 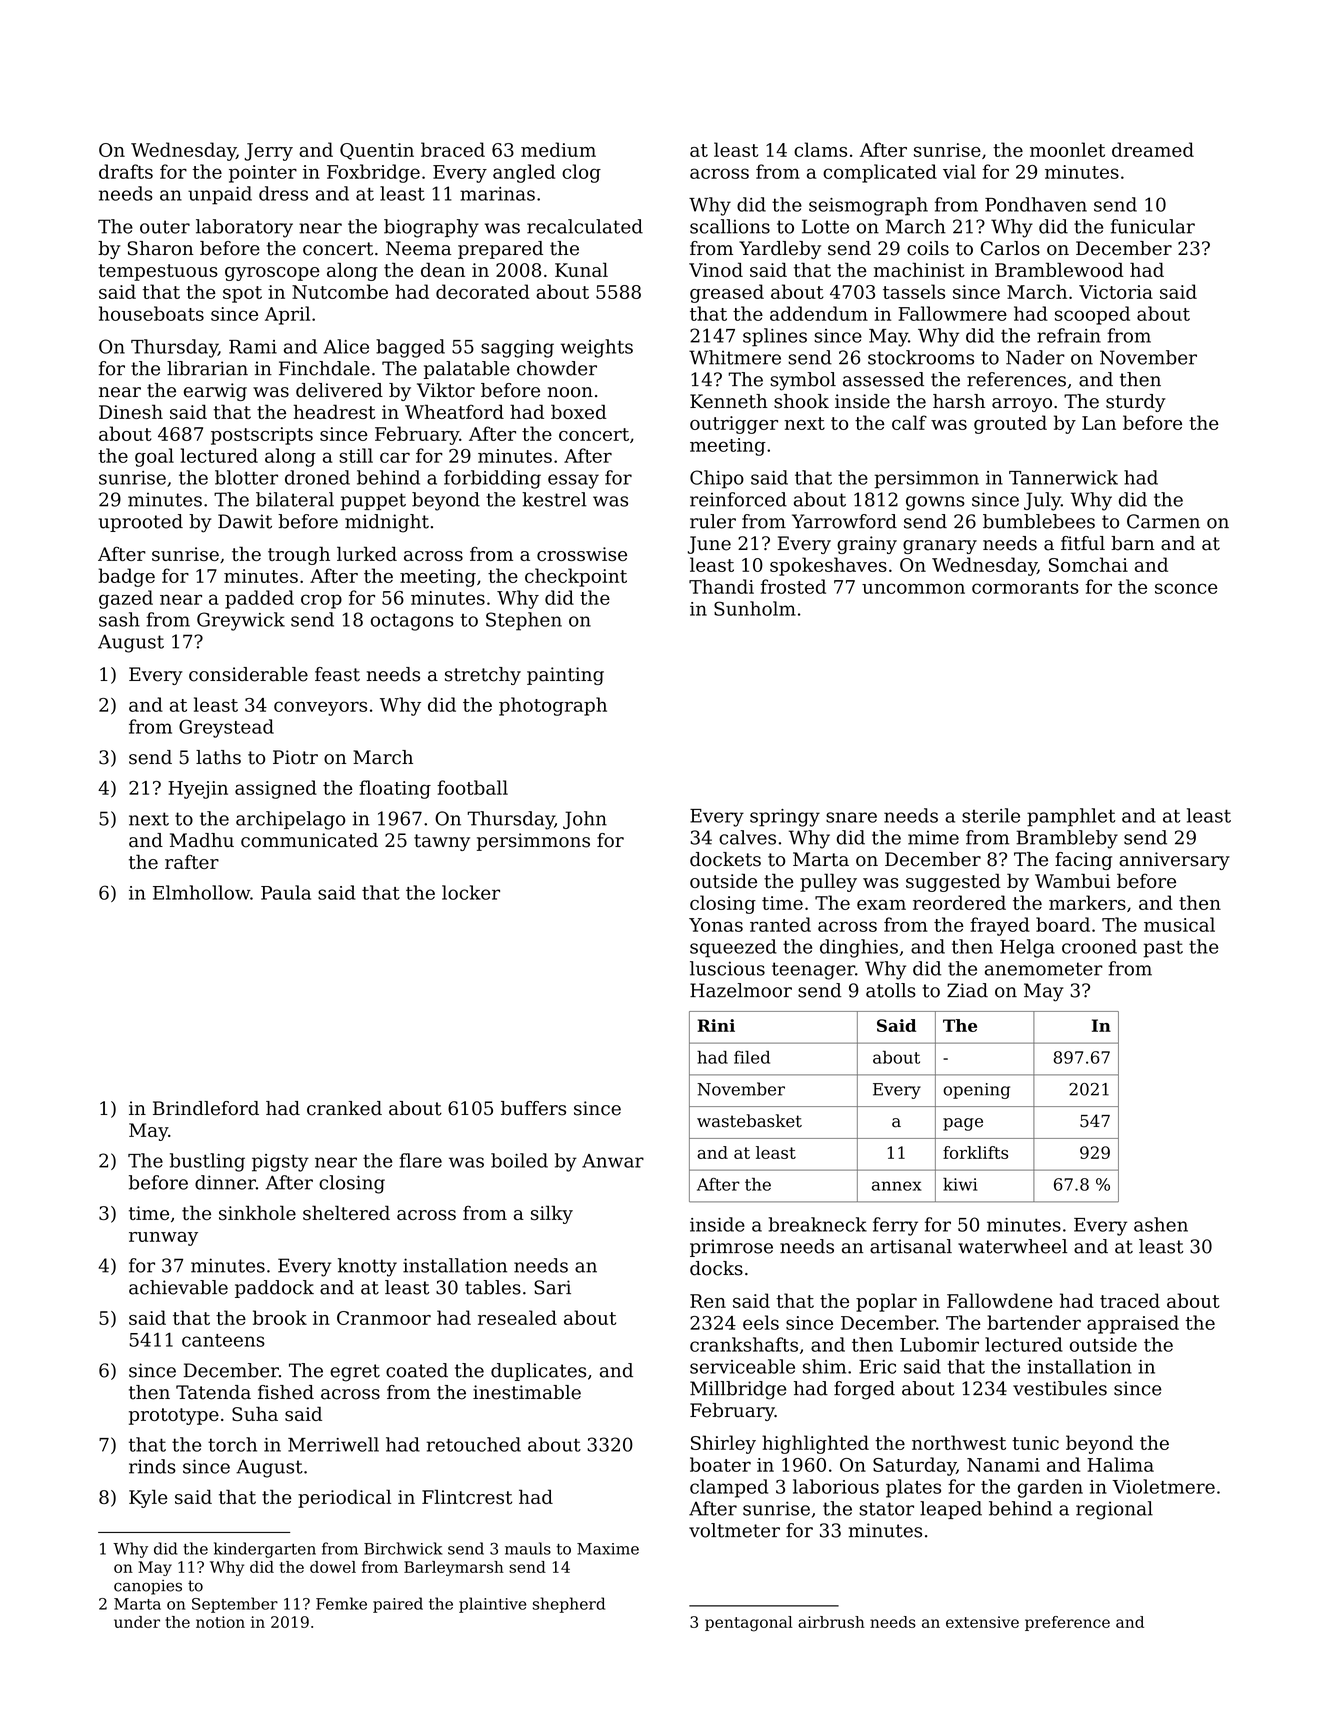 What do you see at coordinates (241, 621) in the screenshot?
I see `Greywick` at bounding box center [241, 621].
